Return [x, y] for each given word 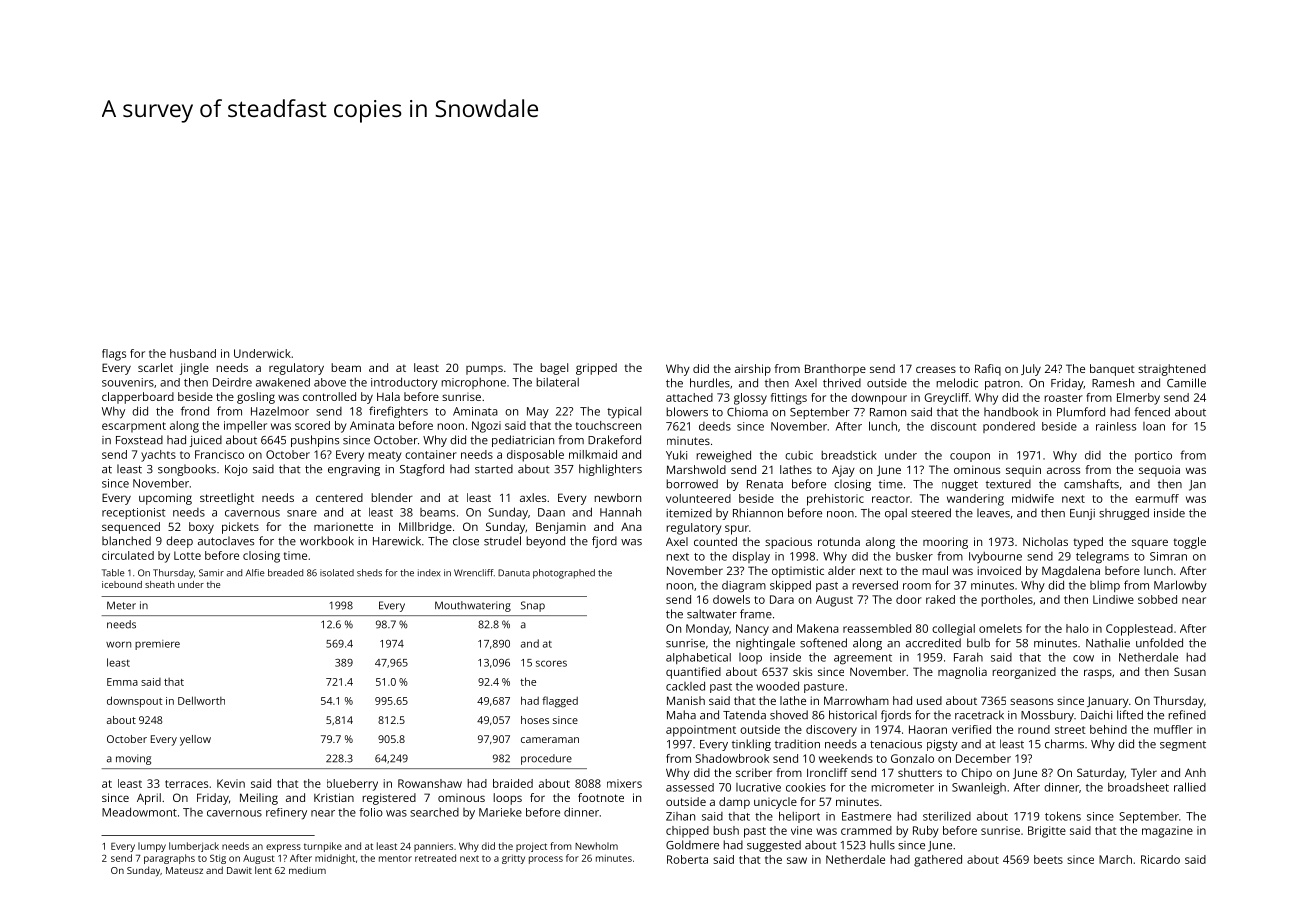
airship [753, 370]
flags [114, 355]
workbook [327, 541]
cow [1083, 658]
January [1108, 702]
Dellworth [201, 700]
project [531, 847]
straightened [1172, 370]
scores [551, 663]
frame [756, 614]
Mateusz [184, 870]
